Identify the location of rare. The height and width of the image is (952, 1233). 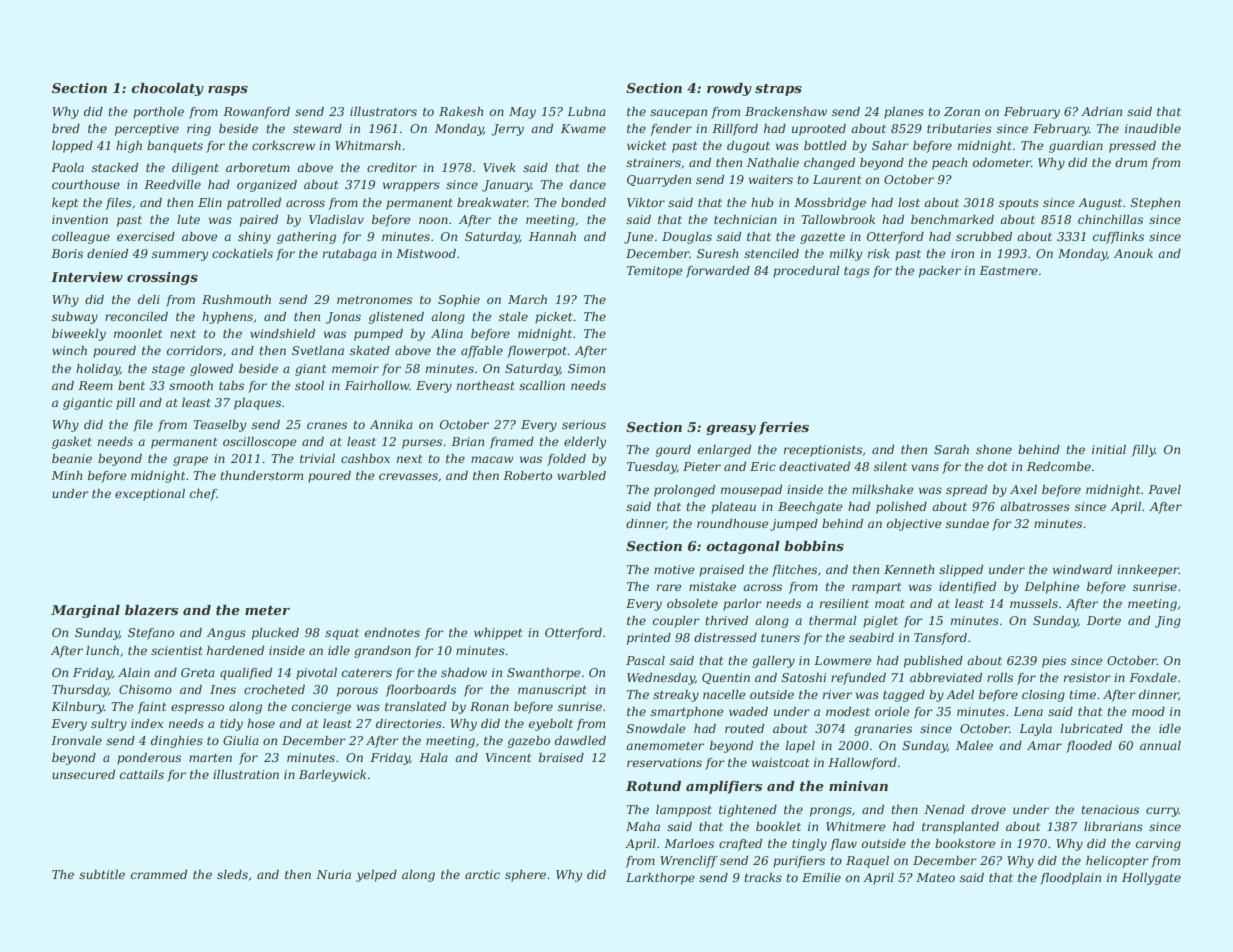
(669, 587).
